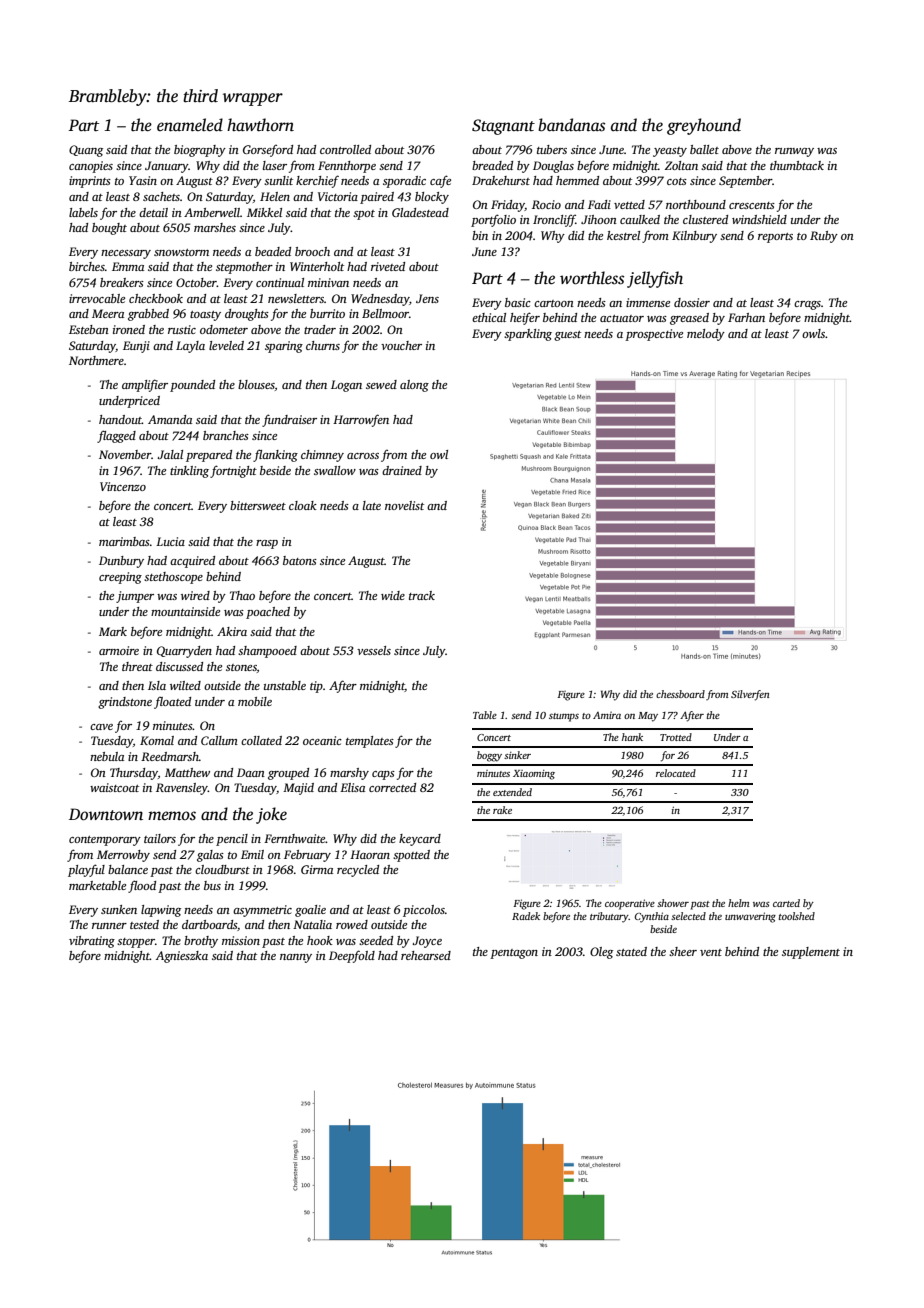  Describe the element at coordinates (247, 315) in the screenshot. I see `droughts` at that location.
